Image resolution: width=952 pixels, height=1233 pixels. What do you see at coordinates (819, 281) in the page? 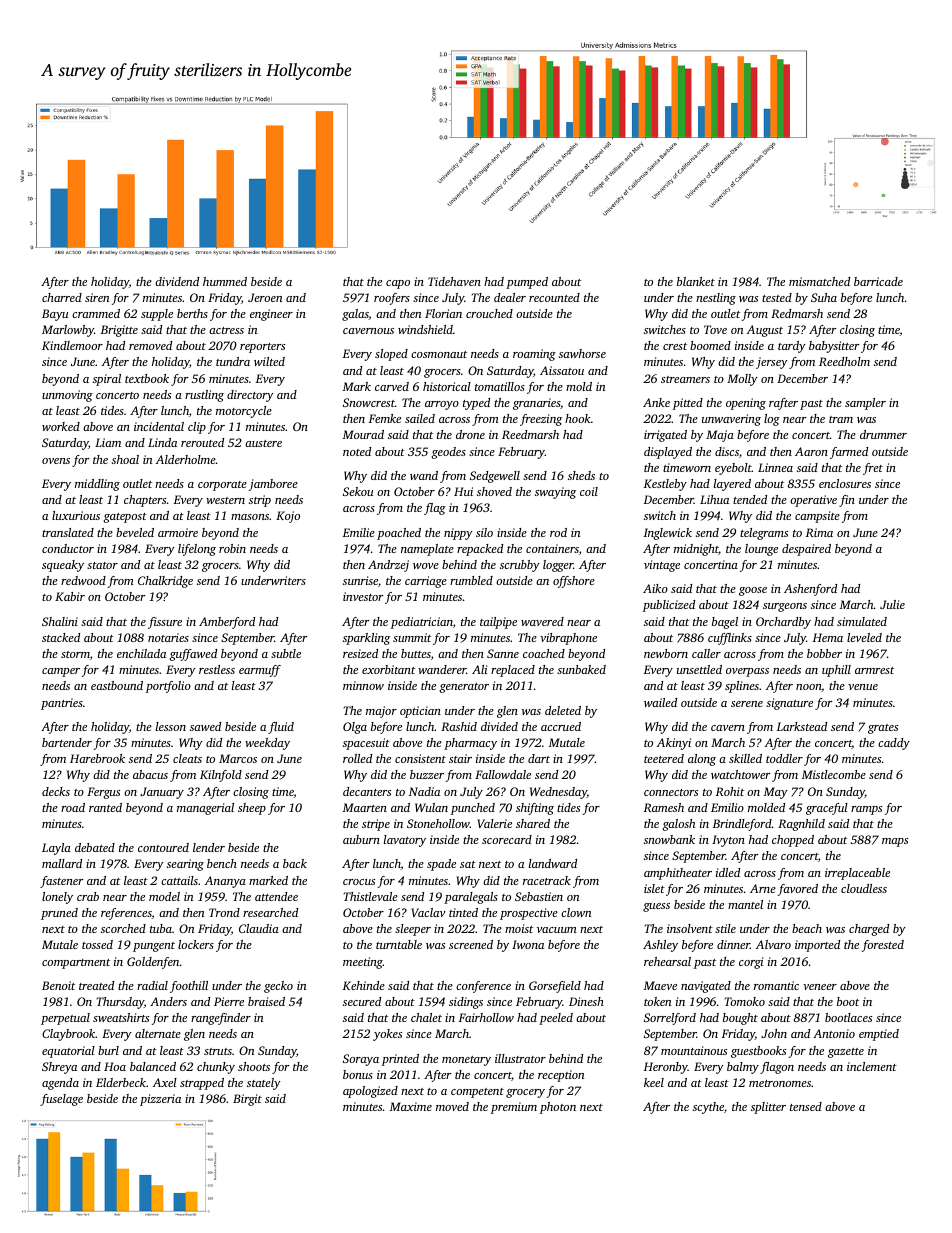
I see `mismatched` at bounding box center [819, 281].
